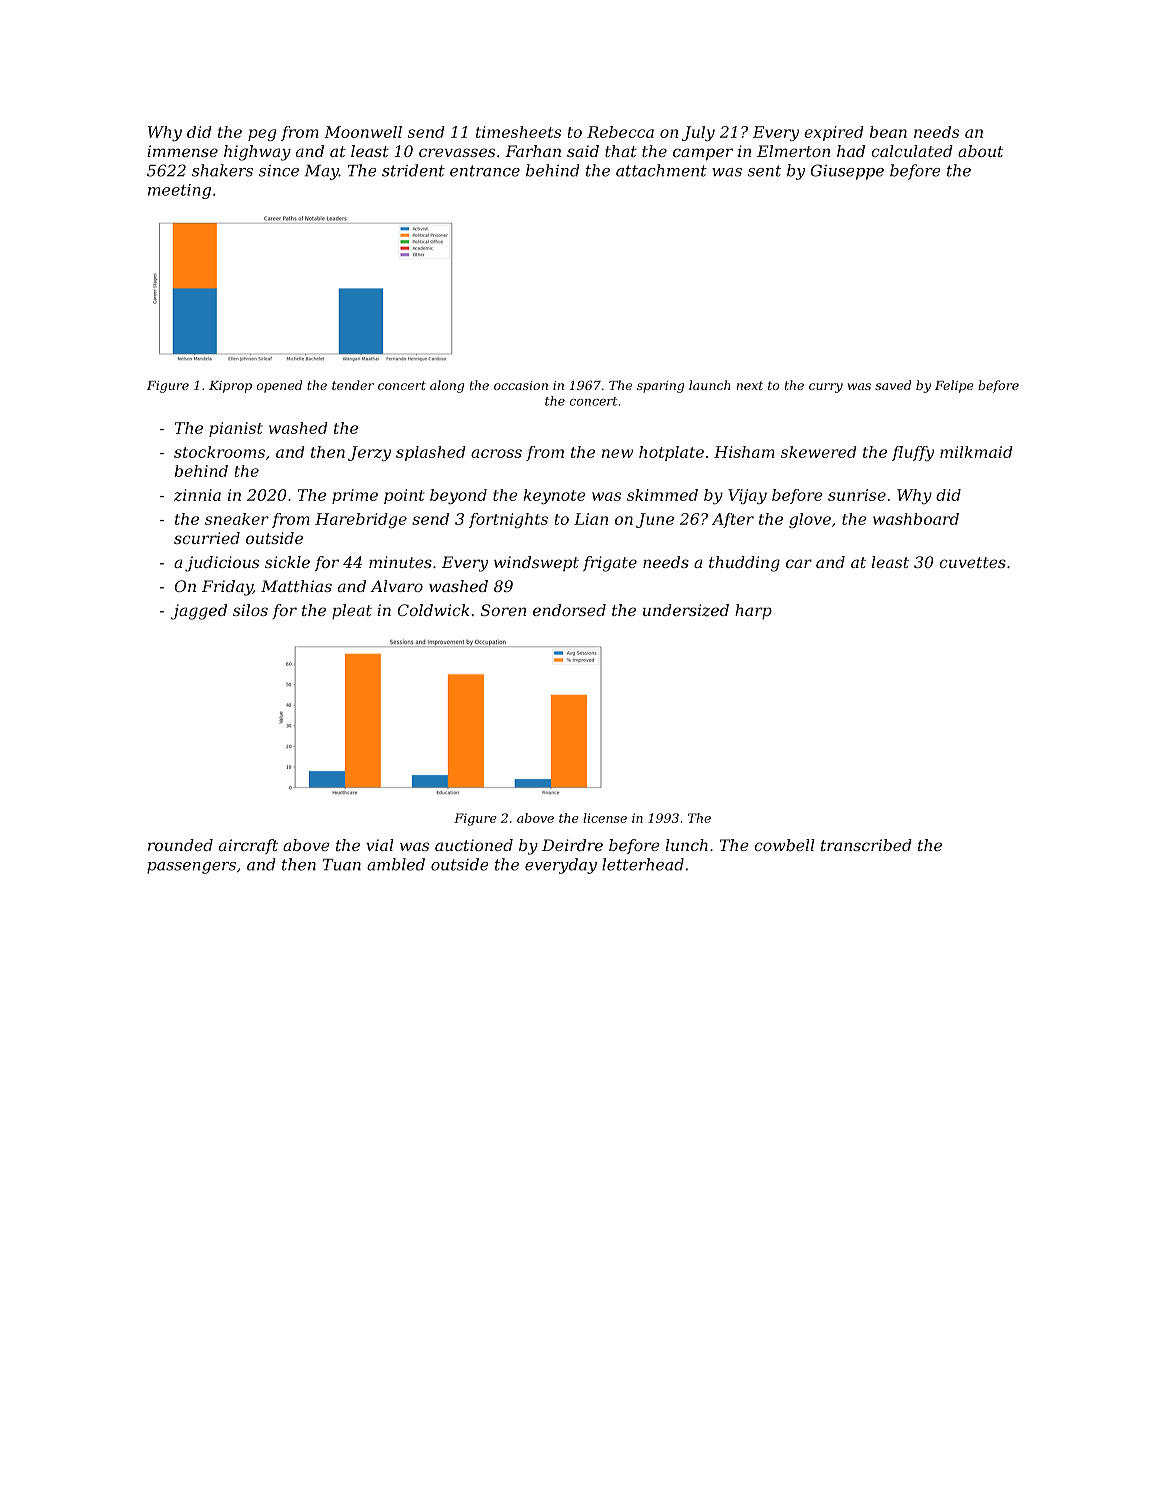 The image size is (1166, 1509). I want to click on meeting, so click(179, 191).
